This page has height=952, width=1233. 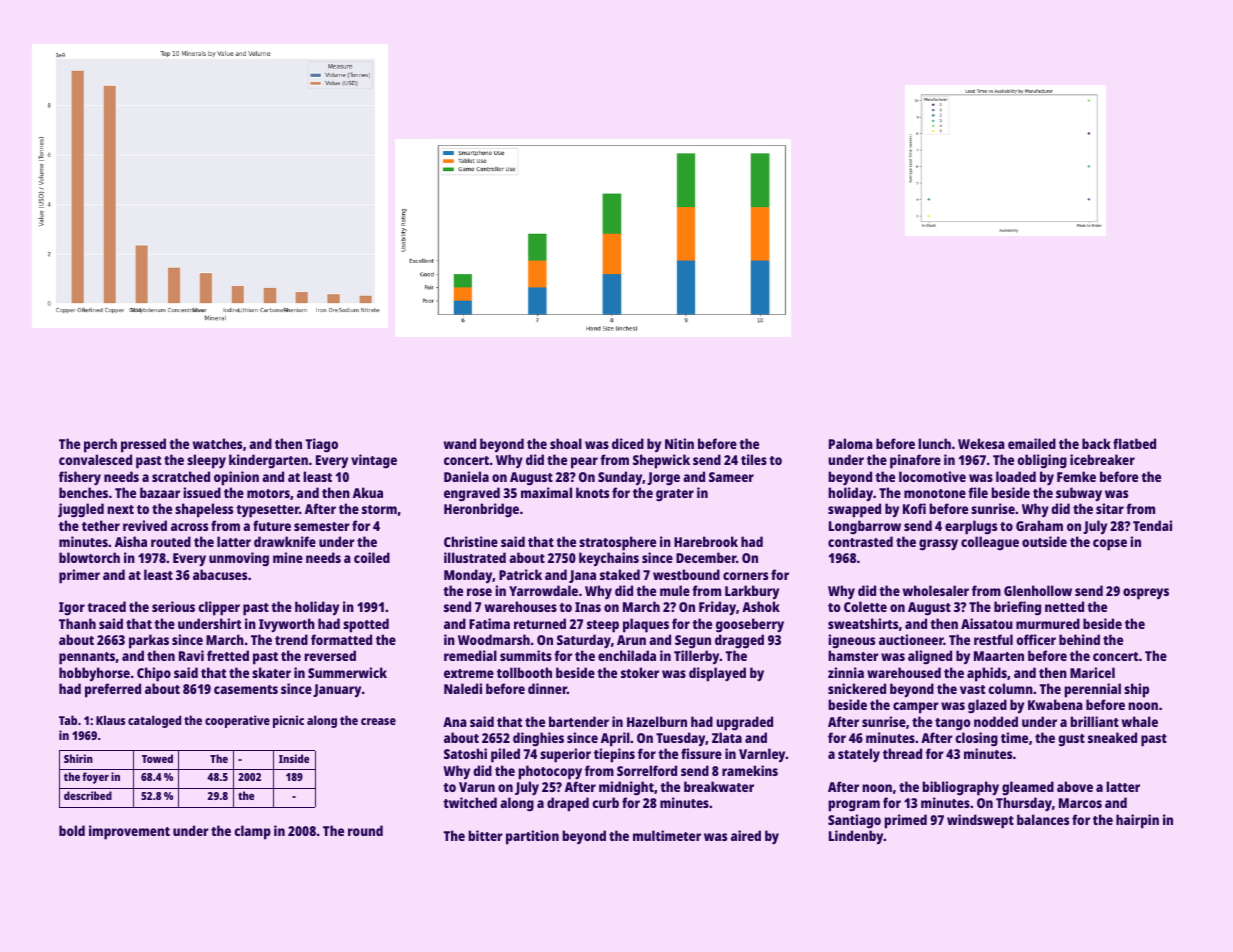 I want to click on fishery, so click(x=80, y=478).
